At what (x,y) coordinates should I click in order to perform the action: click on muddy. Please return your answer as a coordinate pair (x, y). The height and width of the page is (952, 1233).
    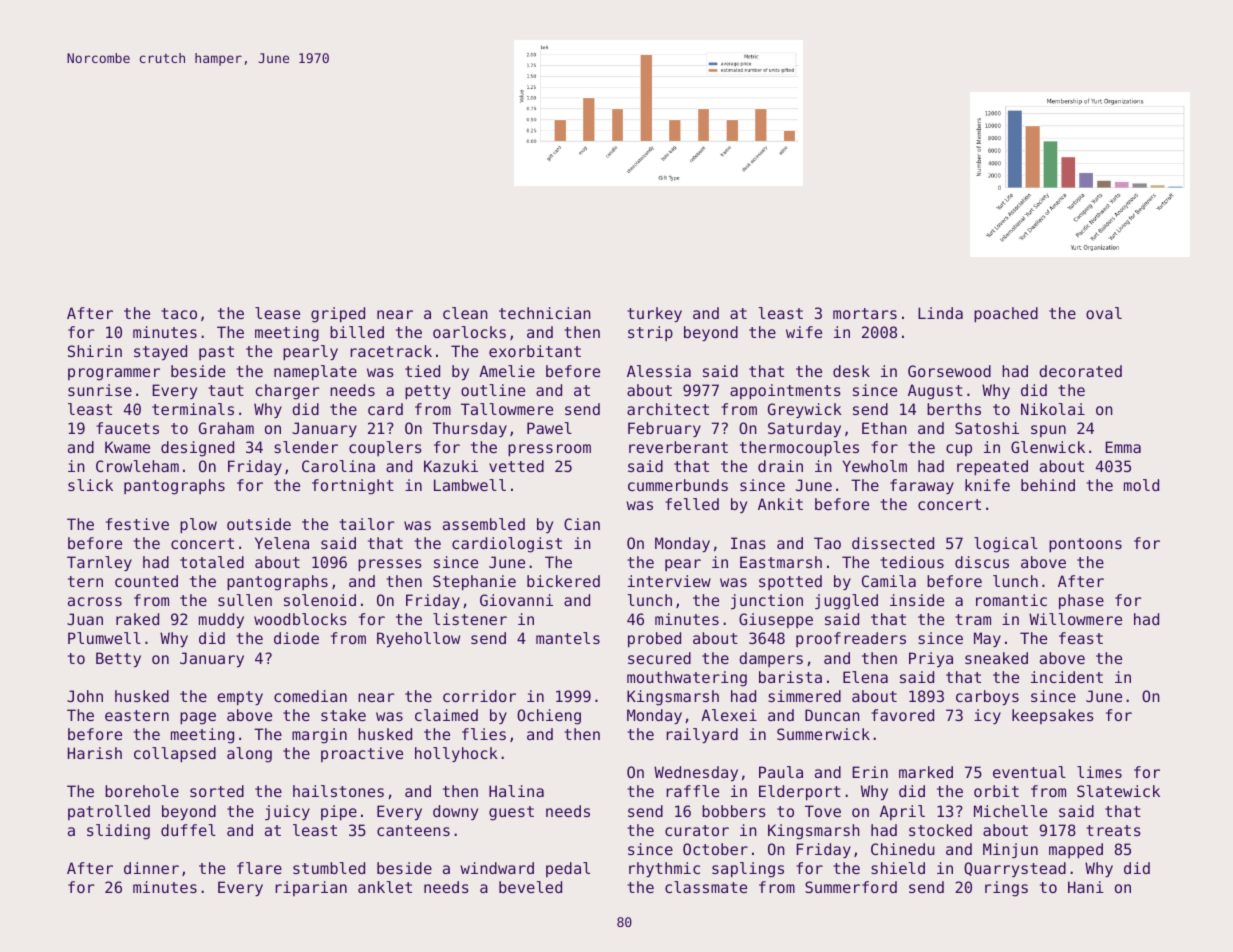
    Looking at the image, I should click on (221, 620).
